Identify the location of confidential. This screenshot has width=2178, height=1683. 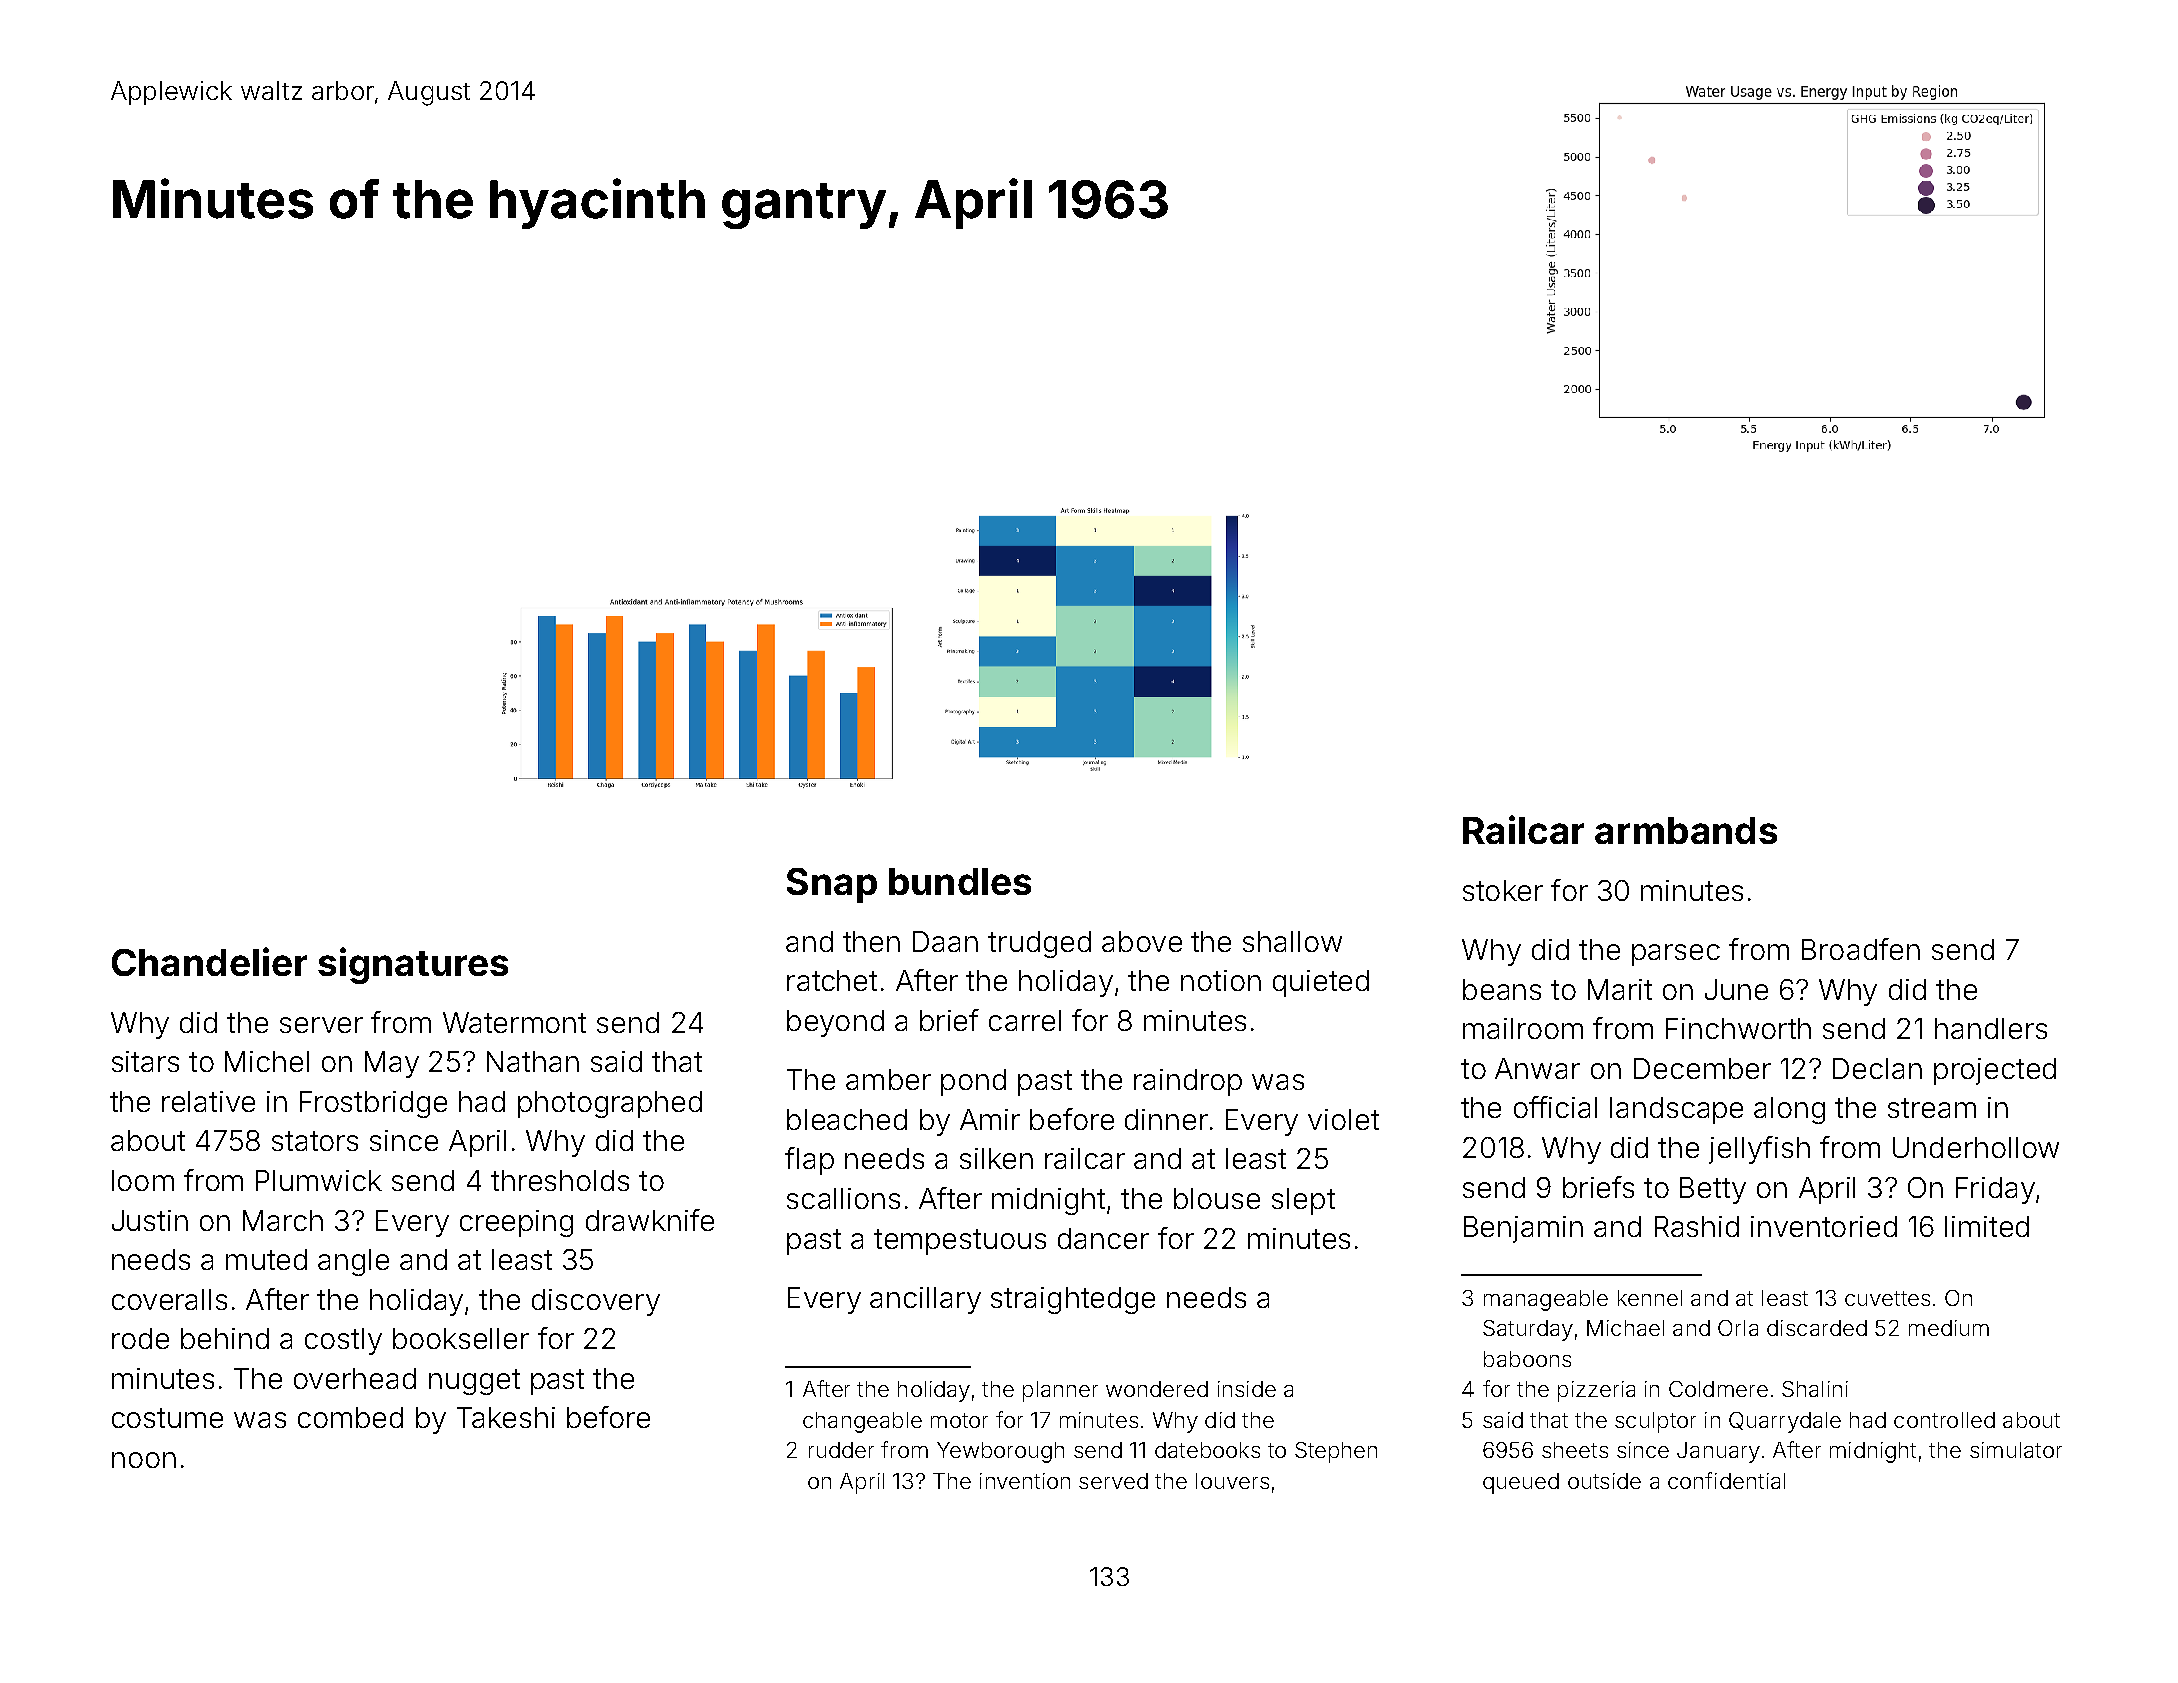
(1726, 1480).
